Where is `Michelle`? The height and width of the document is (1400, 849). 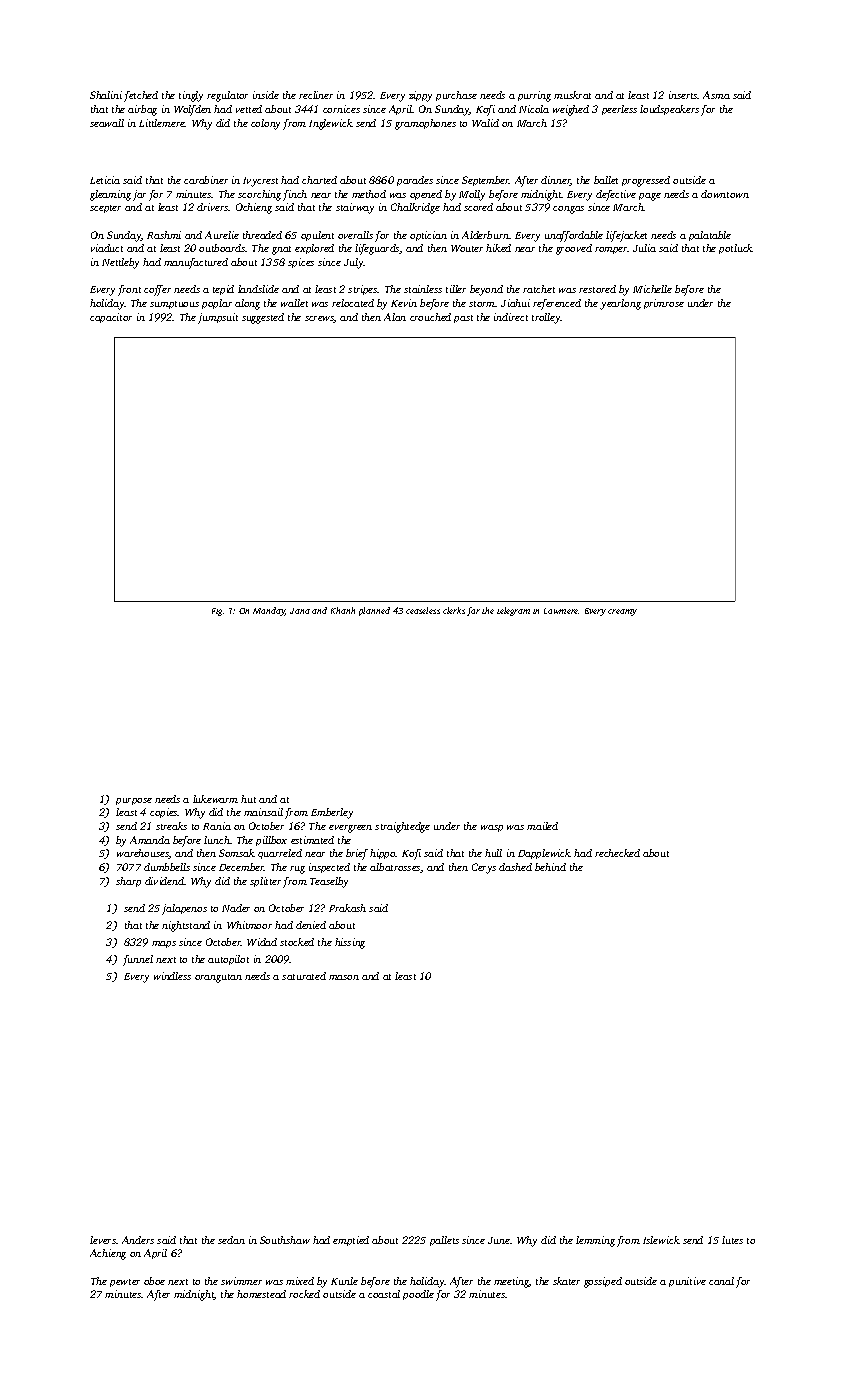
Michelle is located at coordinates (652, 289).
